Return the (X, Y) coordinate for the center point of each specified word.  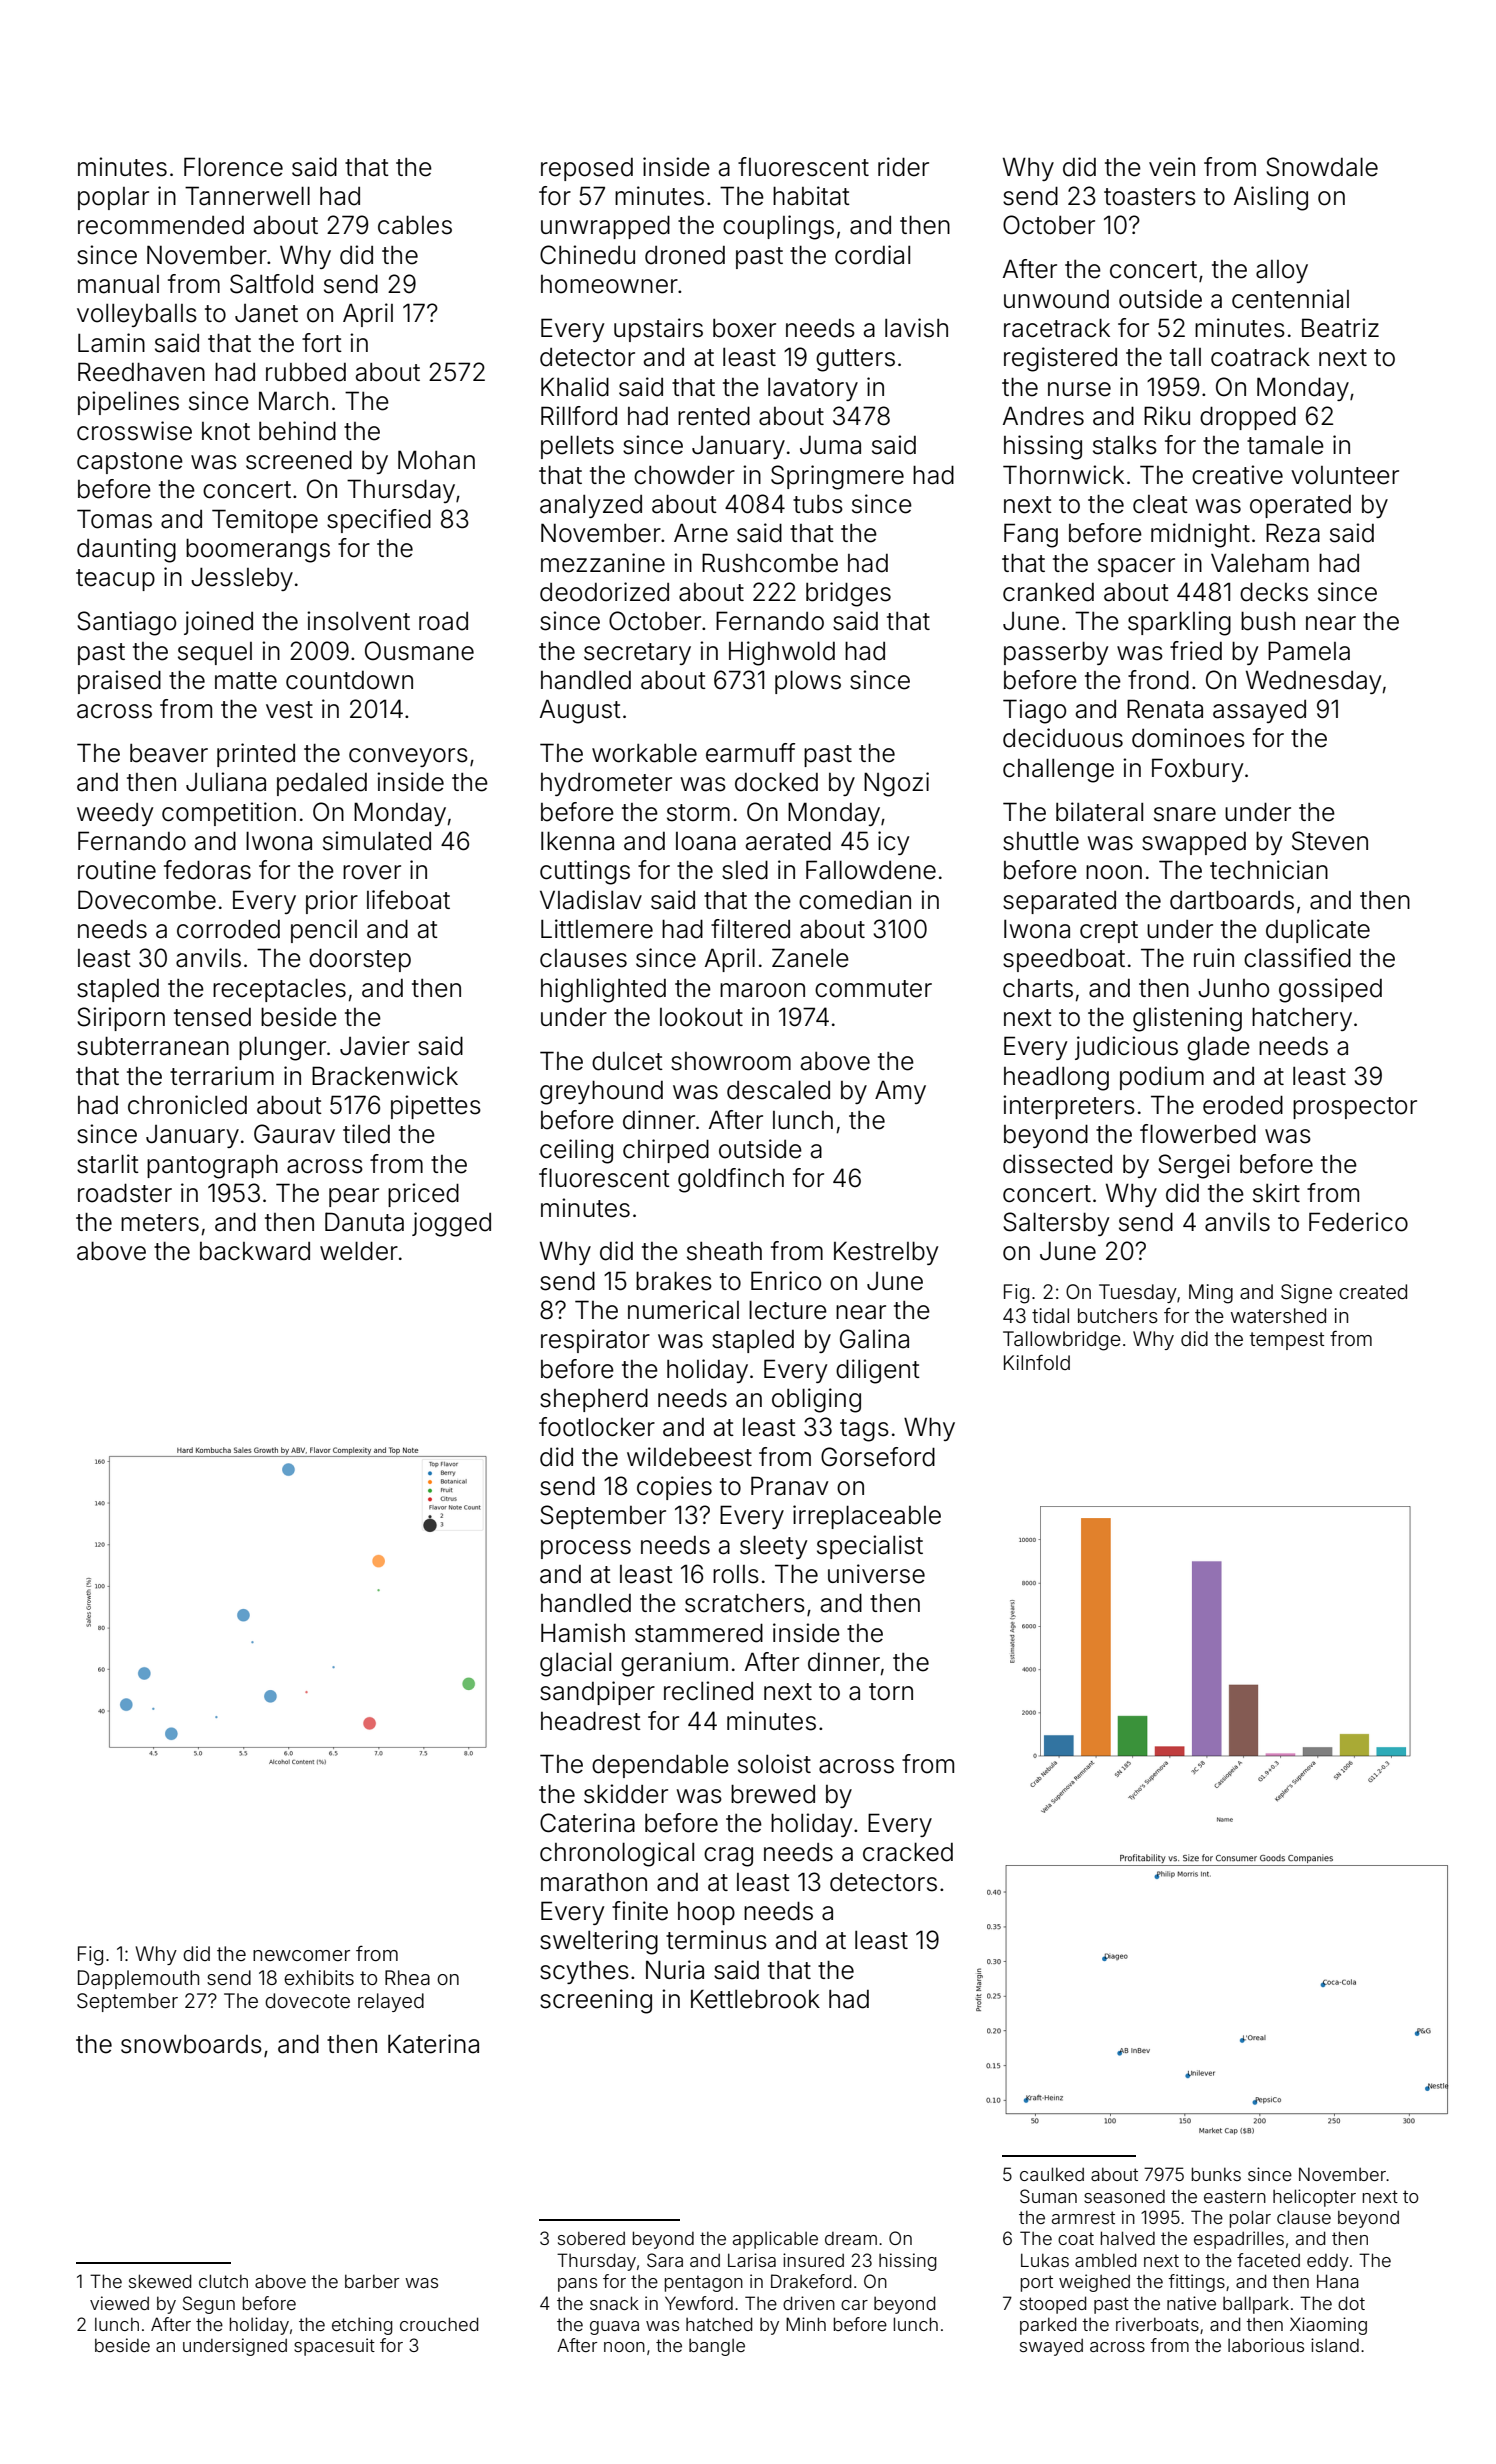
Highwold (782, 653)
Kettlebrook (755, 1999)
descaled (778, 1090)
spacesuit (334, 2347)
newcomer (301, 1955)
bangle (717, 2347)
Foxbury (1197, 770)
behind (297, 431)
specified (379, 521)
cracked (908, 1852)
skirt (1276, 1193)
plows (808, 682)
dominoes (1188, 738)
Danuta (364, 1222)
